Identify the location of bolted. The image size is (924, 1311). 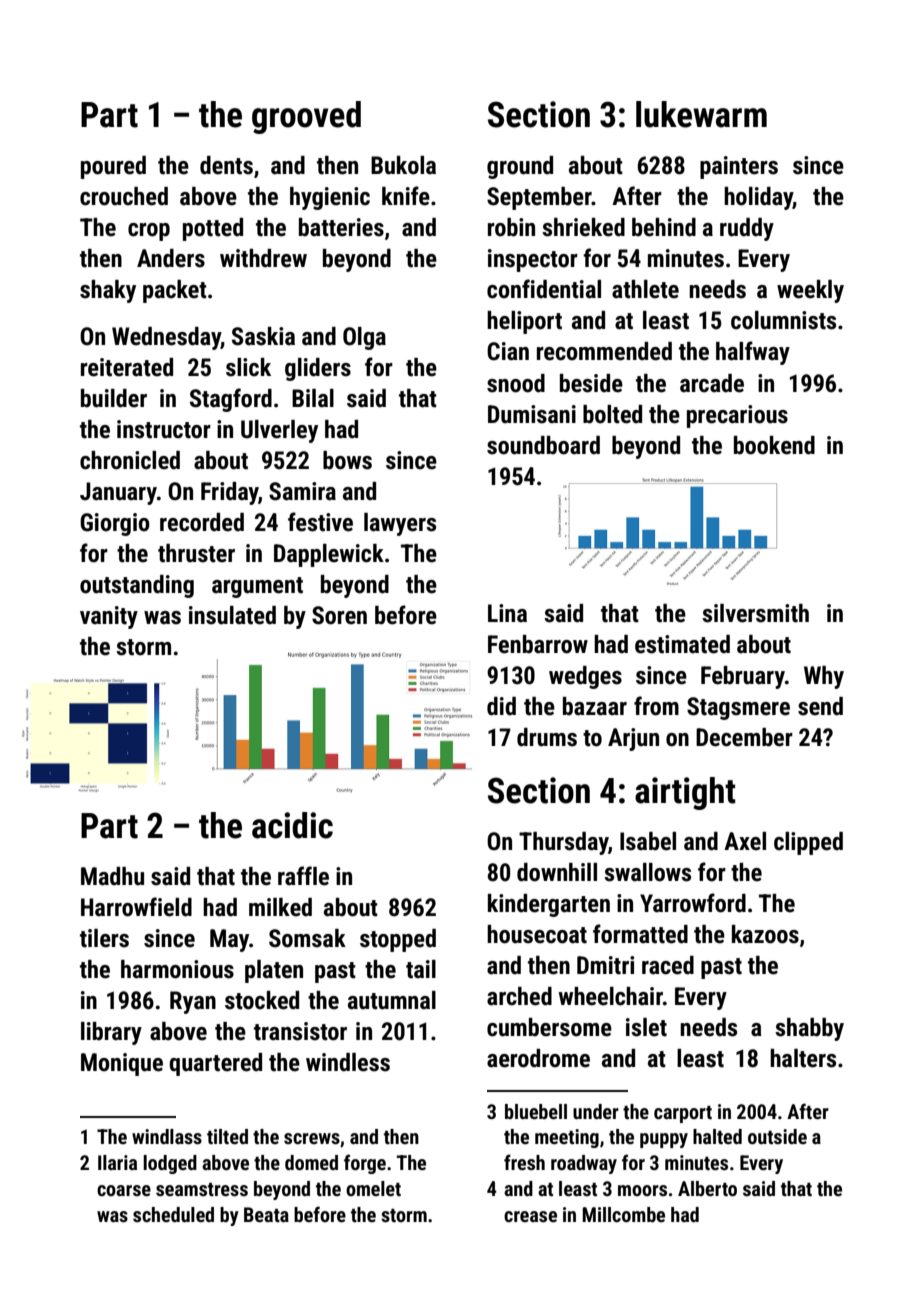
(612, 414).
